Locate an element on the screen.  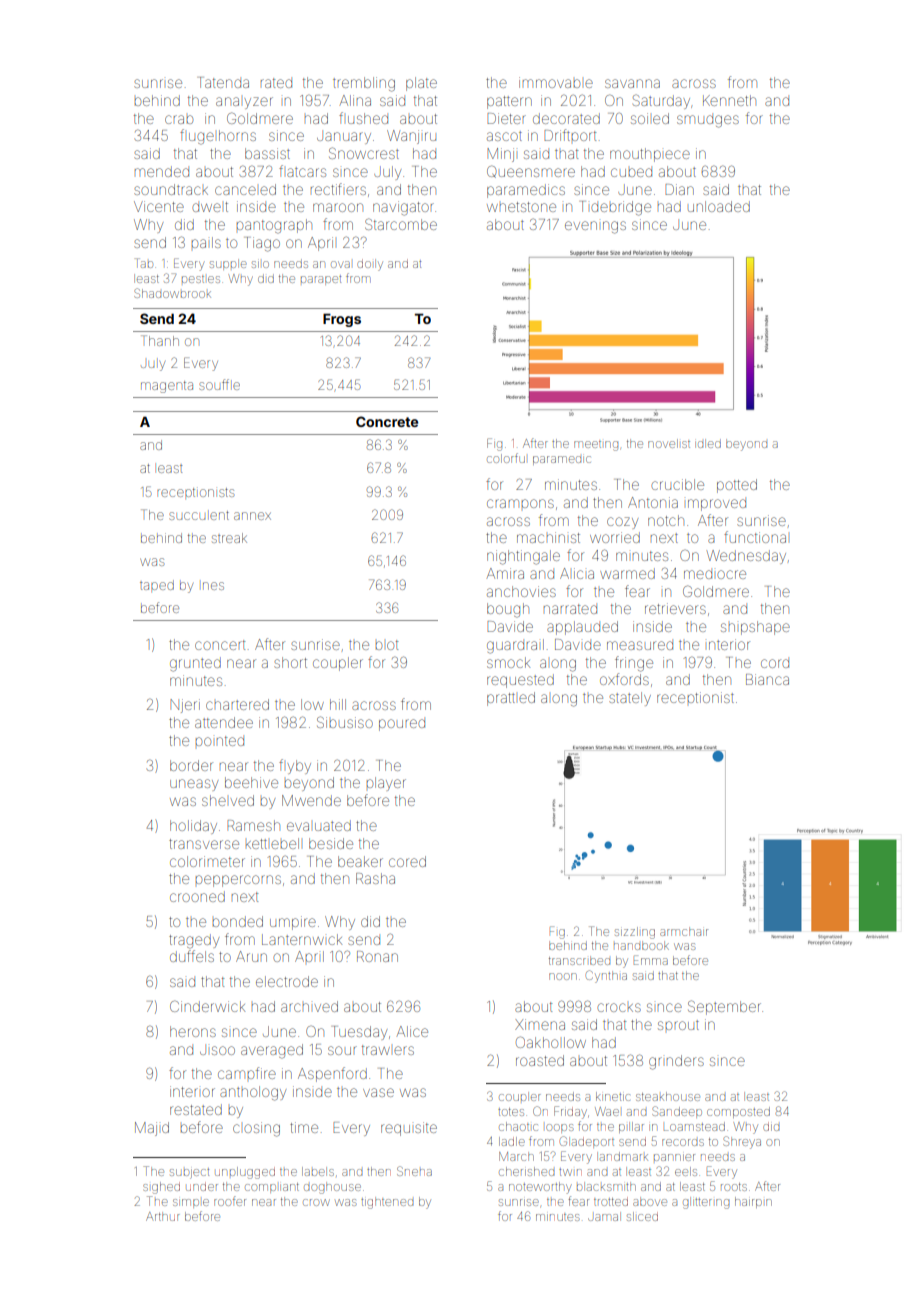
hairpin is located at coordinates (753, 1202).
